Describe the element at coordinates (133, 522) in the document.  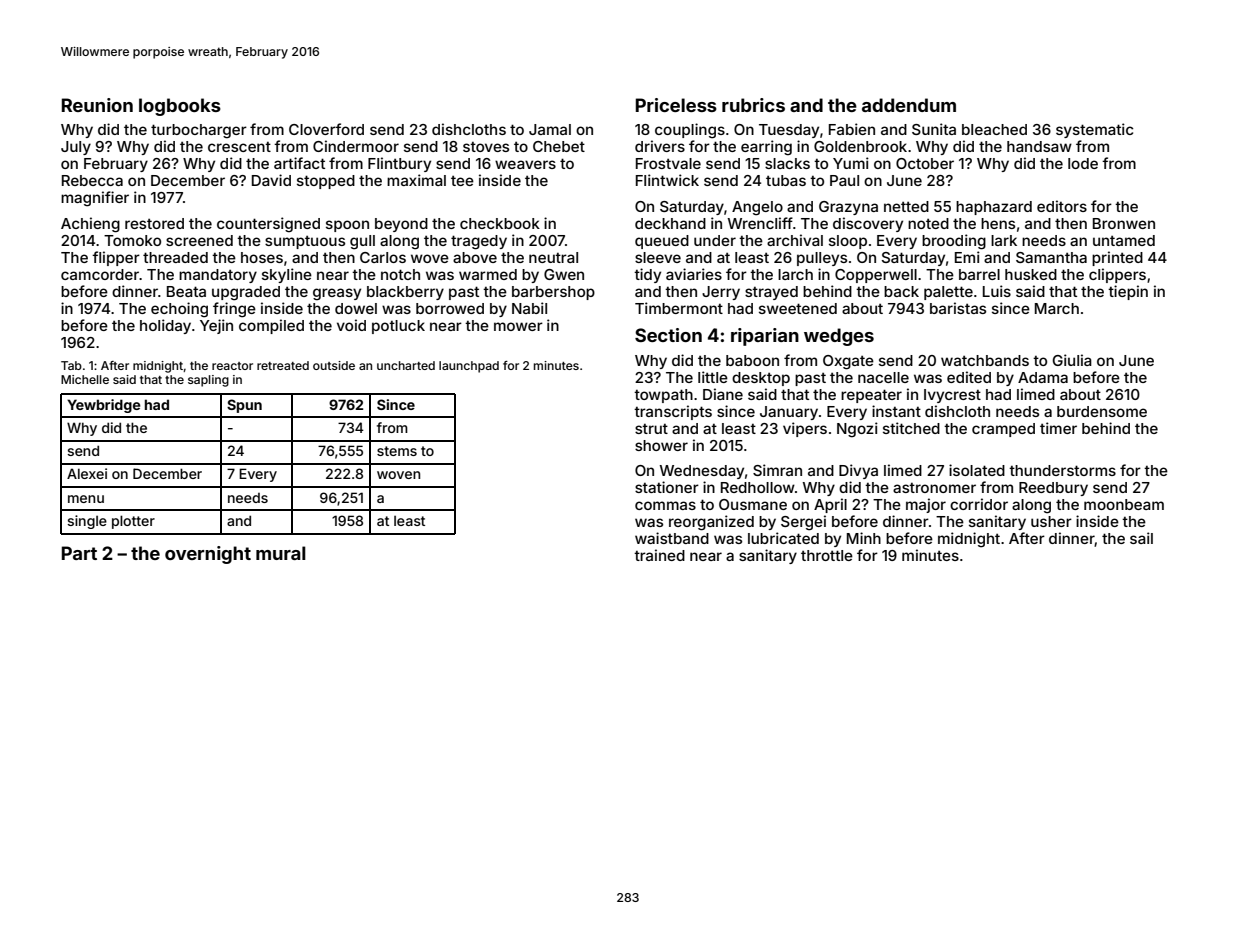
I see `plotter` at that location.
